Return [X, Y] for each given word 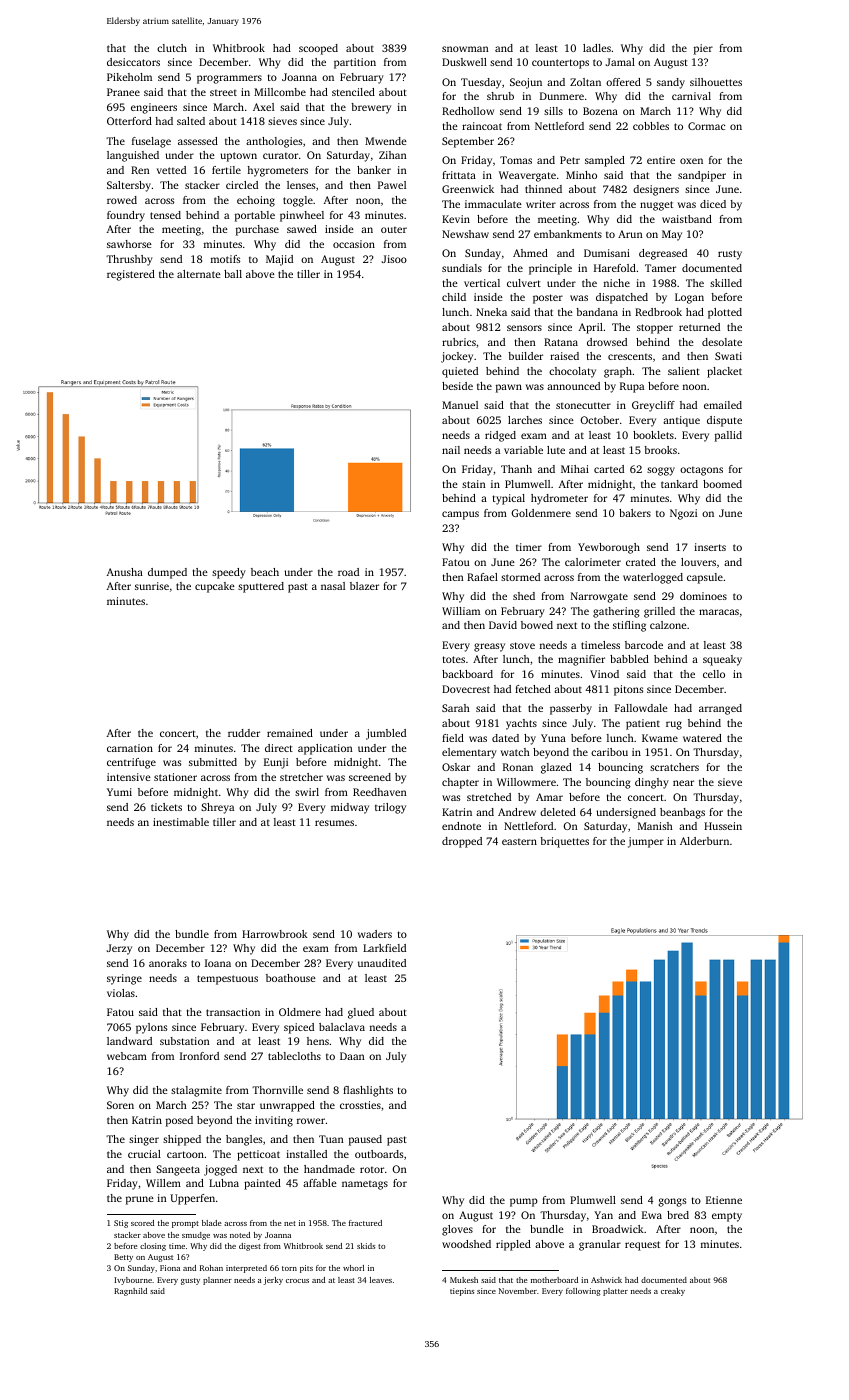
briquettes [564, 842]
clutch [172, 48]
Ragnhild [130, 1292]
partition [355, 63]
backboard [467, 674]
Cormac [706, 126]
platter [615, 1292]
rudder [244, 733]
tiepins [462, 1292]
